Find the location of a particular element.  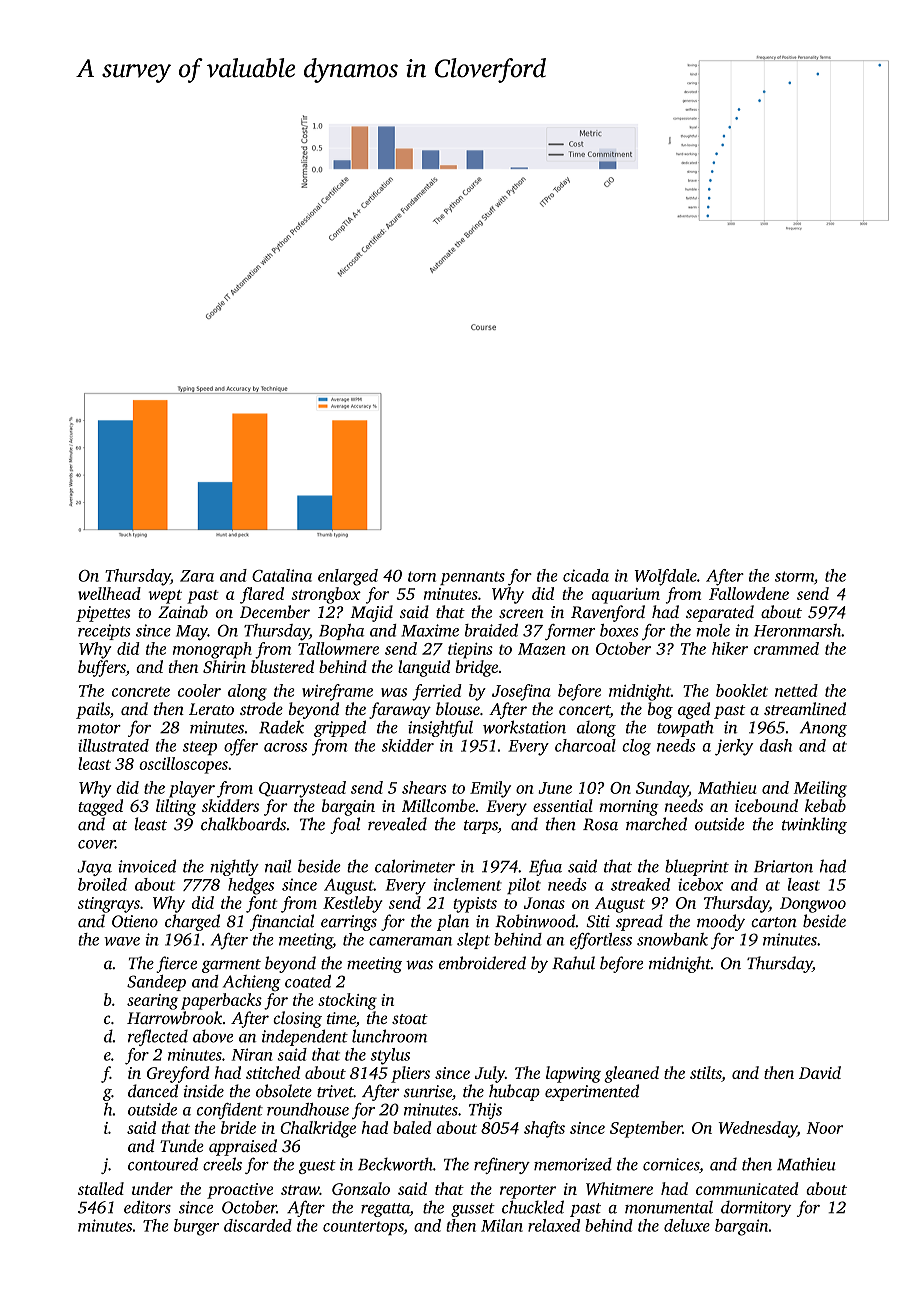

Rahul is located at coordinates (573, 963).
